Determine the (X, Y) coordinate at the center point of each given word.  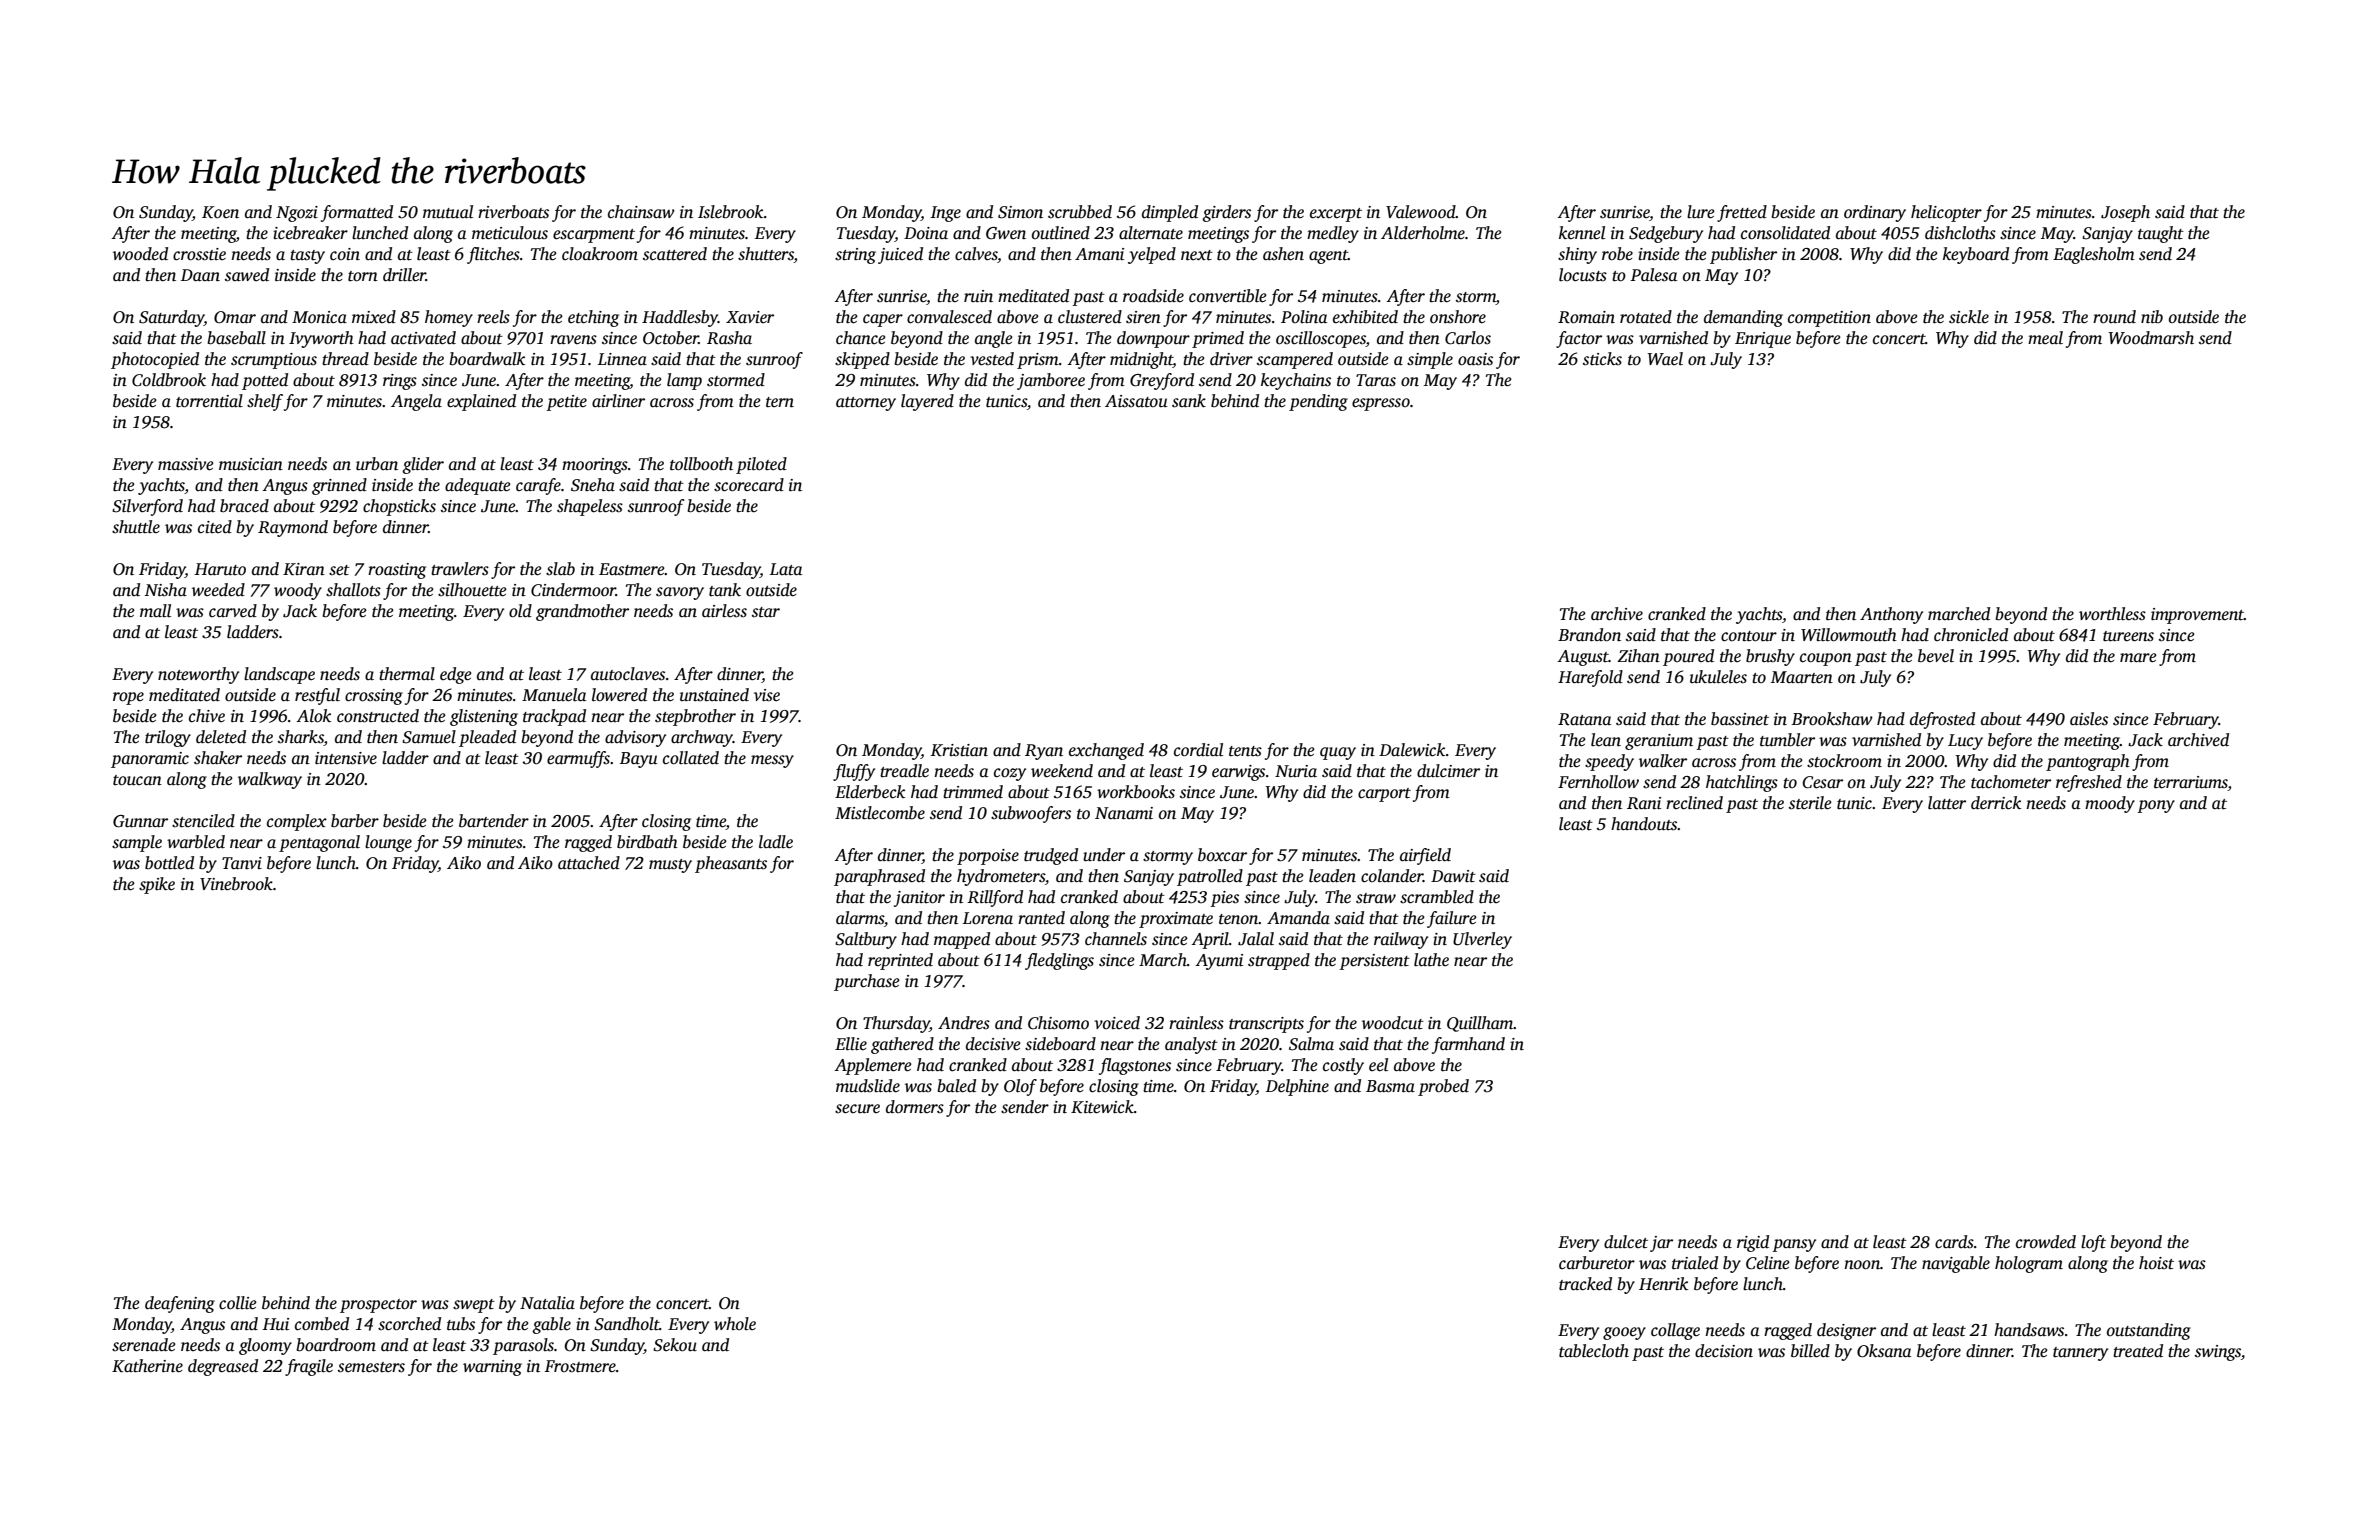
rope (128, 698)
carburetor (1597, 1263)
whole (735, 1323)
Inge (945, 214)
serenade (144, 1345)
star (766, 612)
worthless (2112, 614)
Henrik (1663, 1284)
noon (1862, 1265)
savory (680, 593)
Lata (786, 569)
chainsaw (641, 212)
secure (857, 1109)
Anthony (1891, 615)
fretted (1742, 213)
